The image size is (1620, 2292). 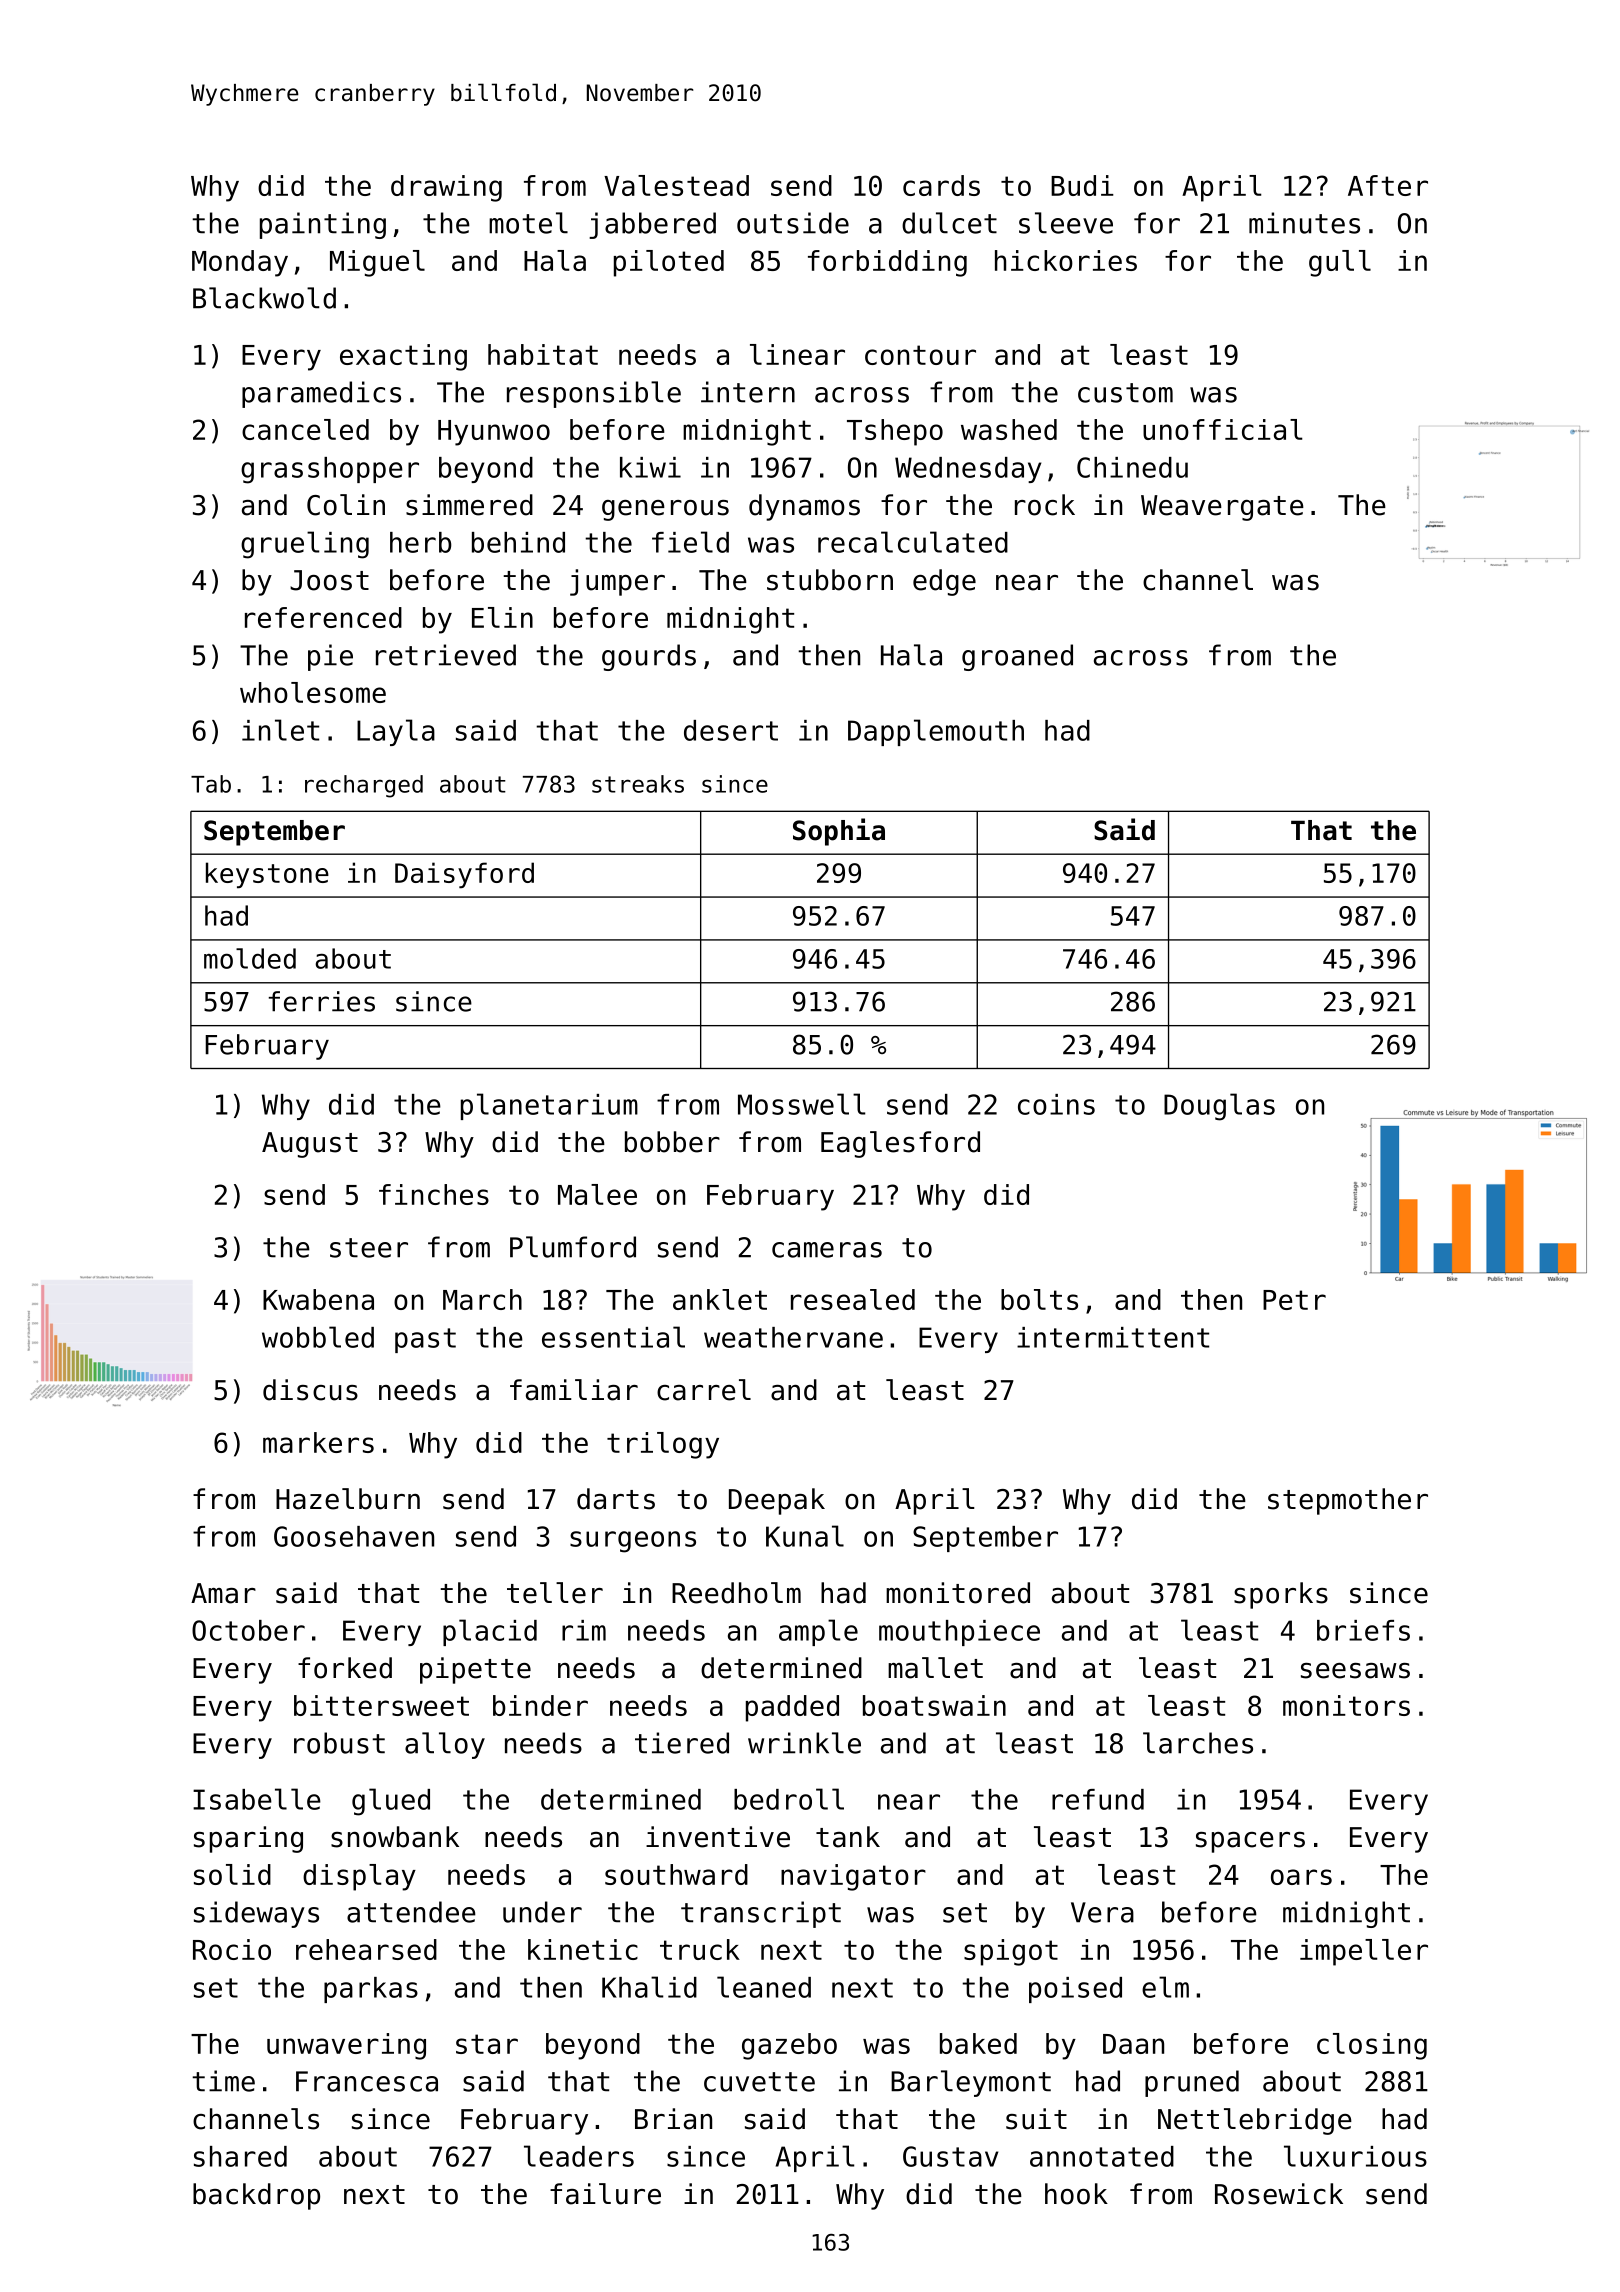 I want to click on unwavering, so click(x=346, y=2046).
